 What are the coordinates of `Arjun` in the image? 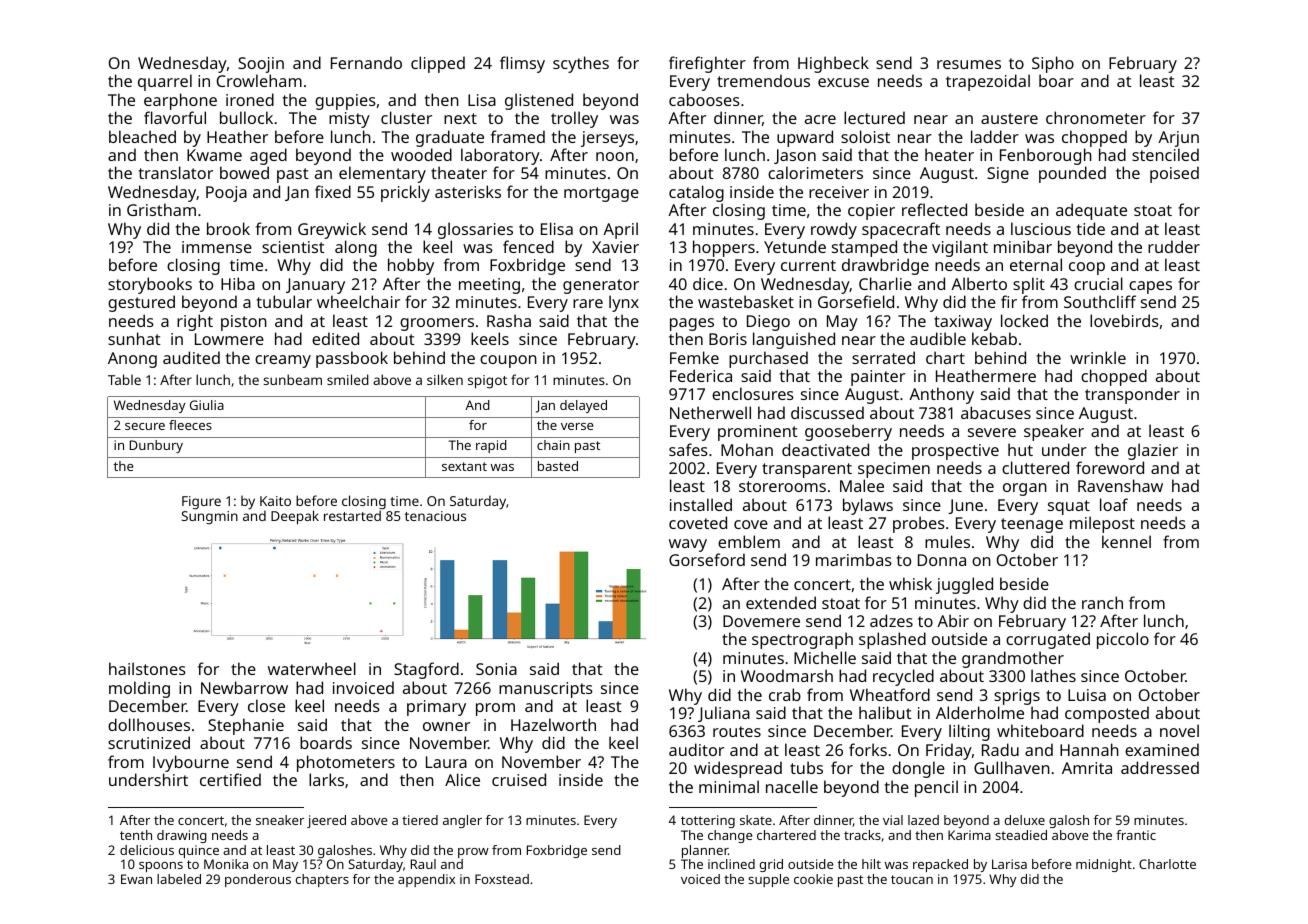 It's located at (1178, 139).
